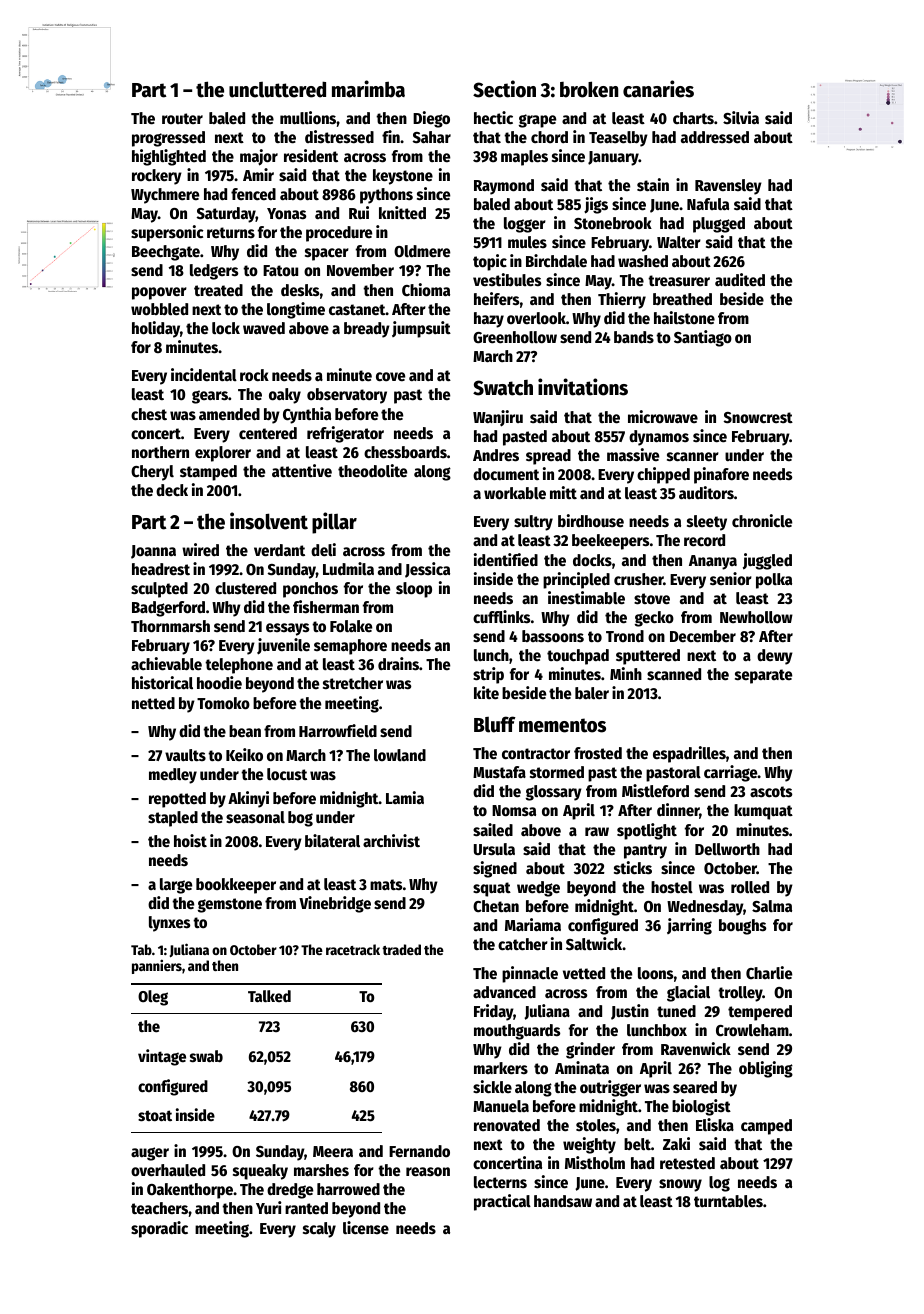  What do you see at coordinates (428, 1172) in the screenshot?
I see `reason` at bounding box center [428, 1172].
